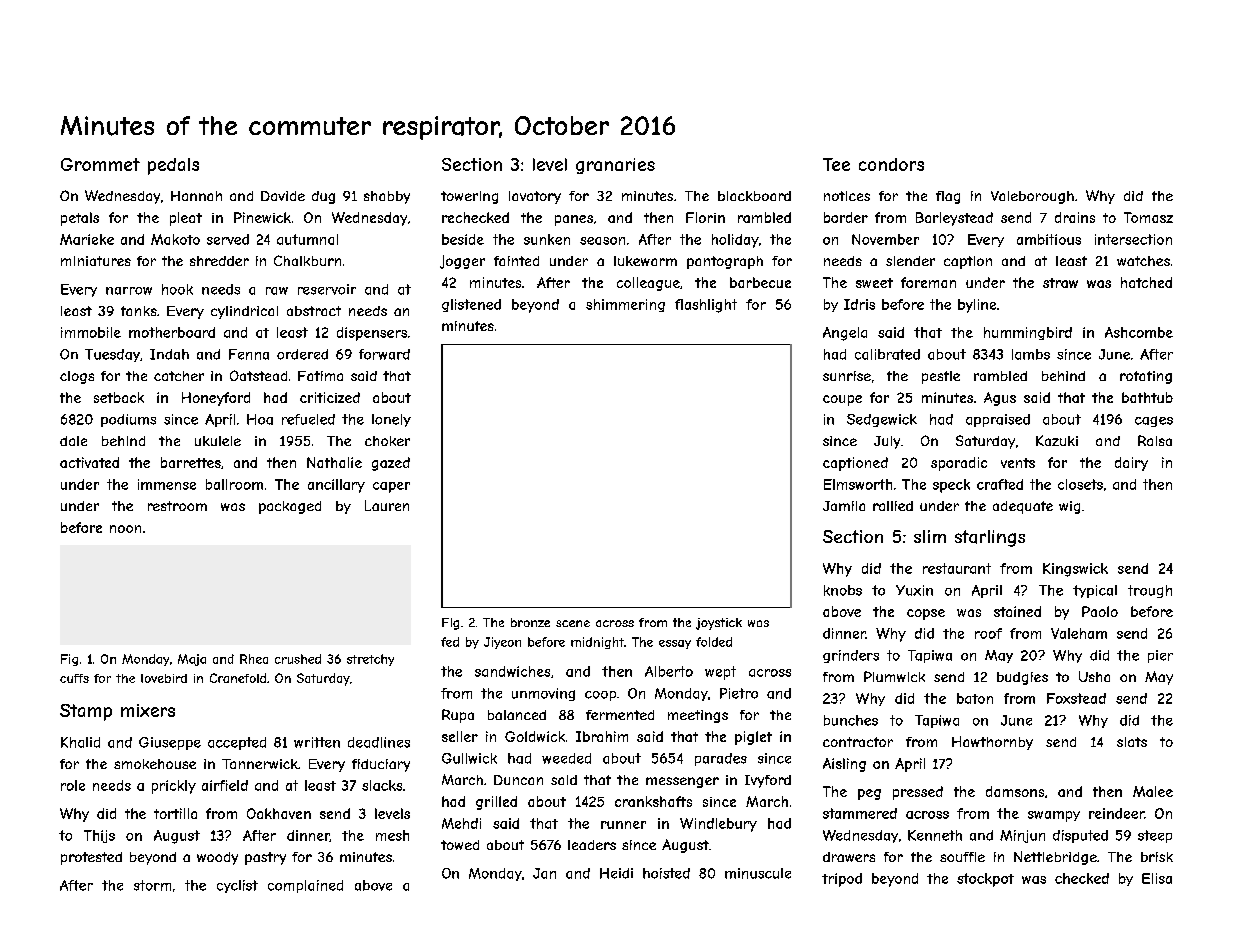 The image size is (1233, 952). Describe the element at coordinates (391, 487) in the screenshot. I see `caper` at that location.
